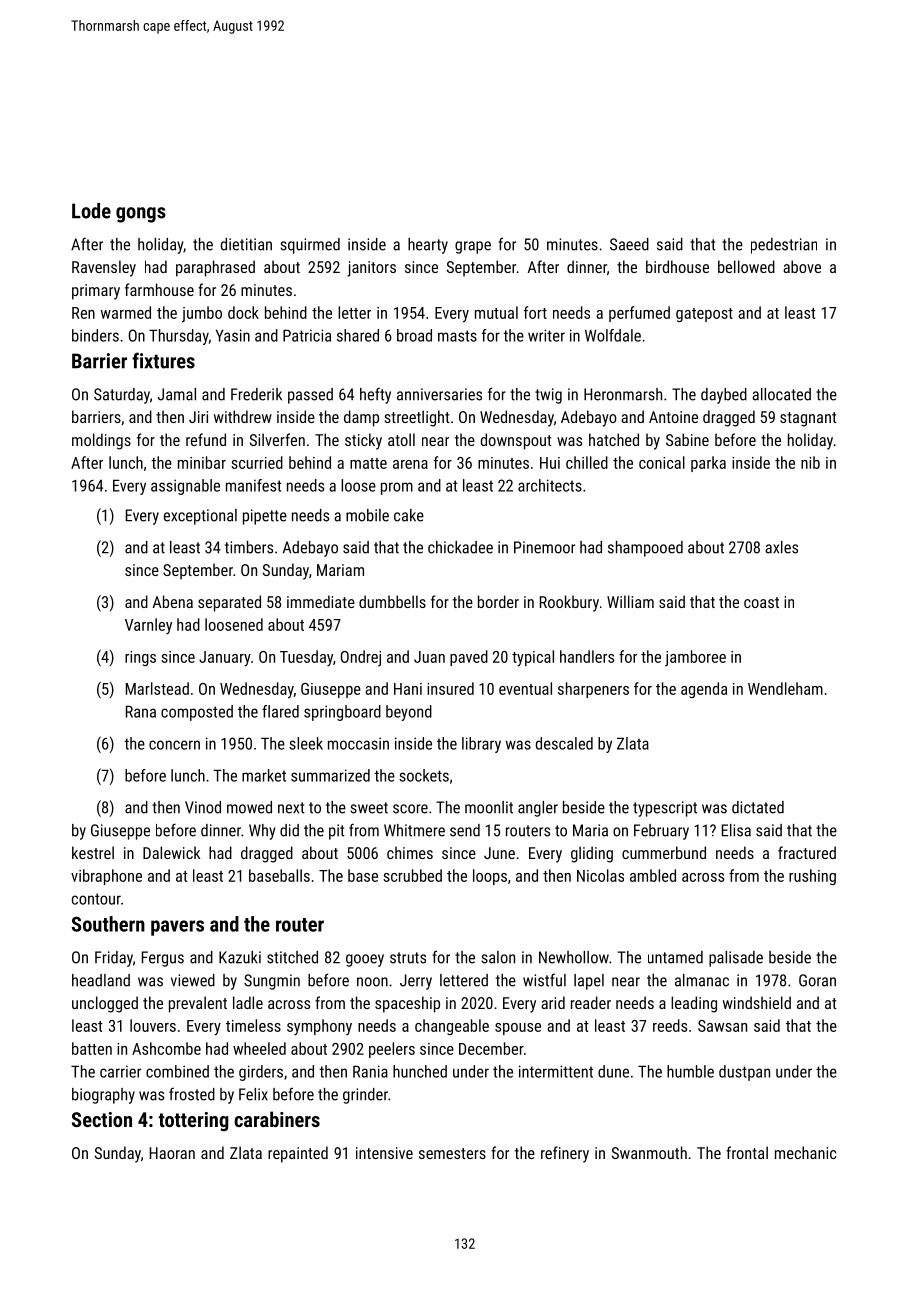  I want to click on windshield, so click(757, 1002).
